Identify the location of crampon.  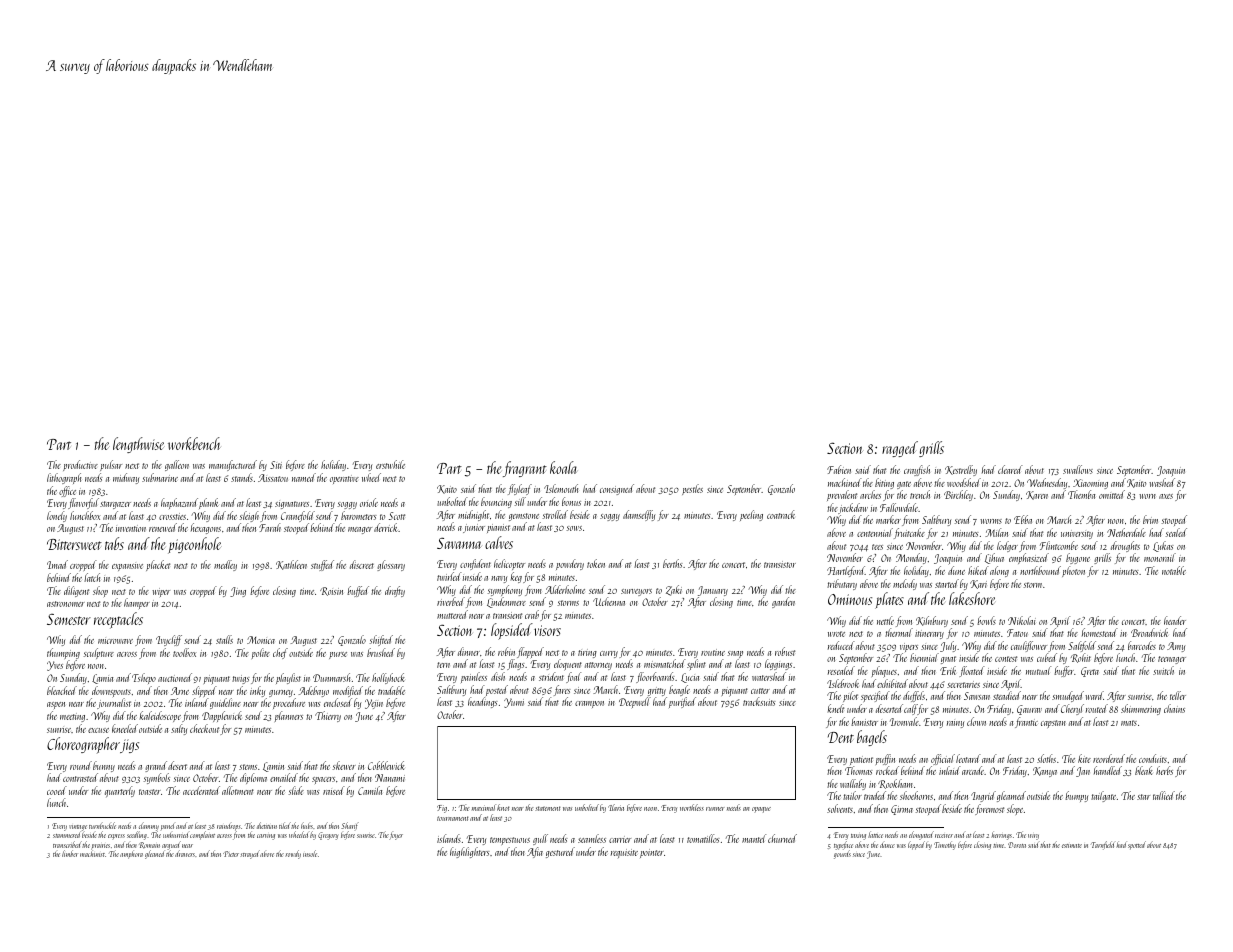
(589, 704).
